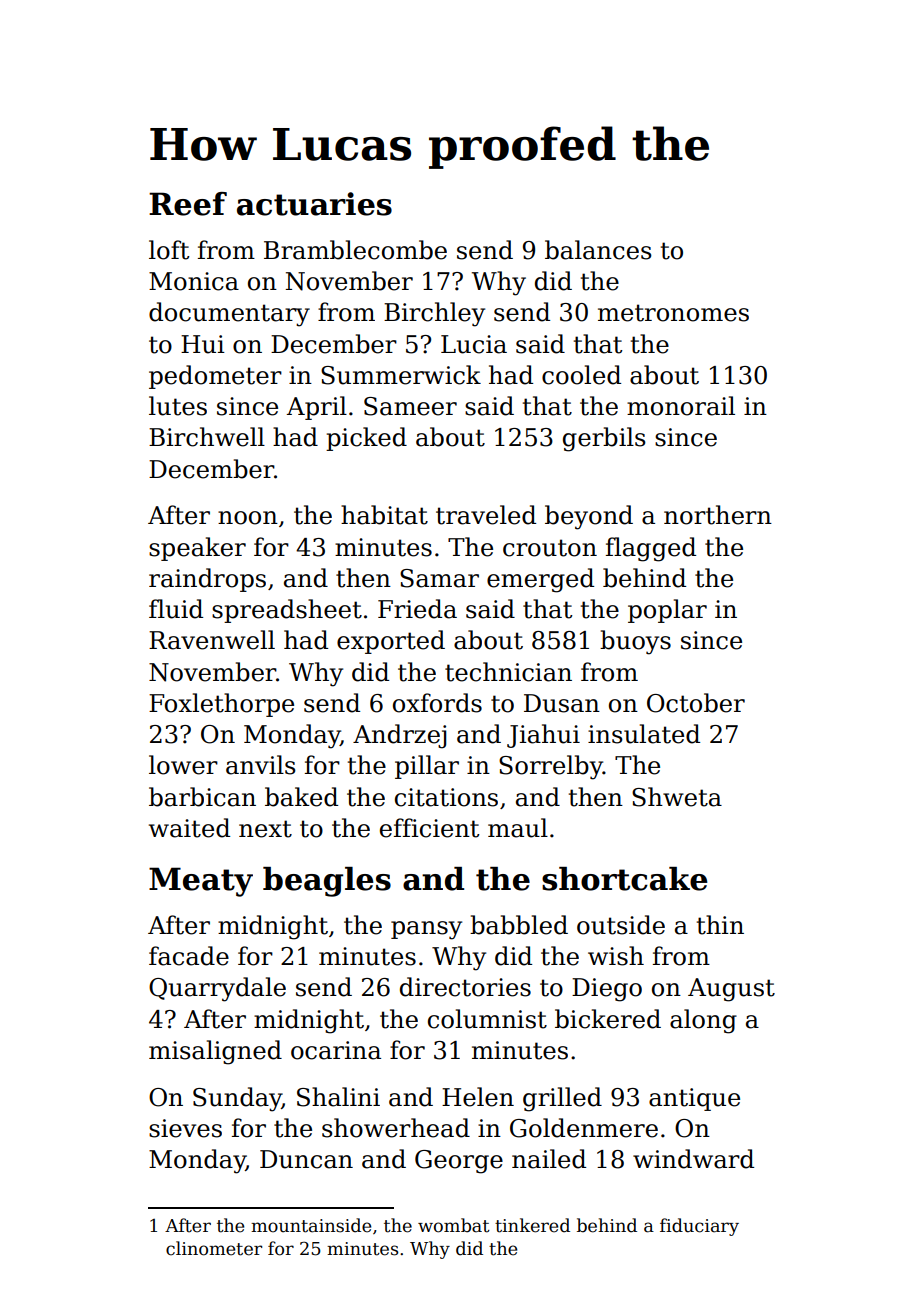 The width and height of the screenshot is (924, 1311). What do you see at coordinates (486, 515) in the screenshot?
I see `traveled` at bounding box center [486, 515].
